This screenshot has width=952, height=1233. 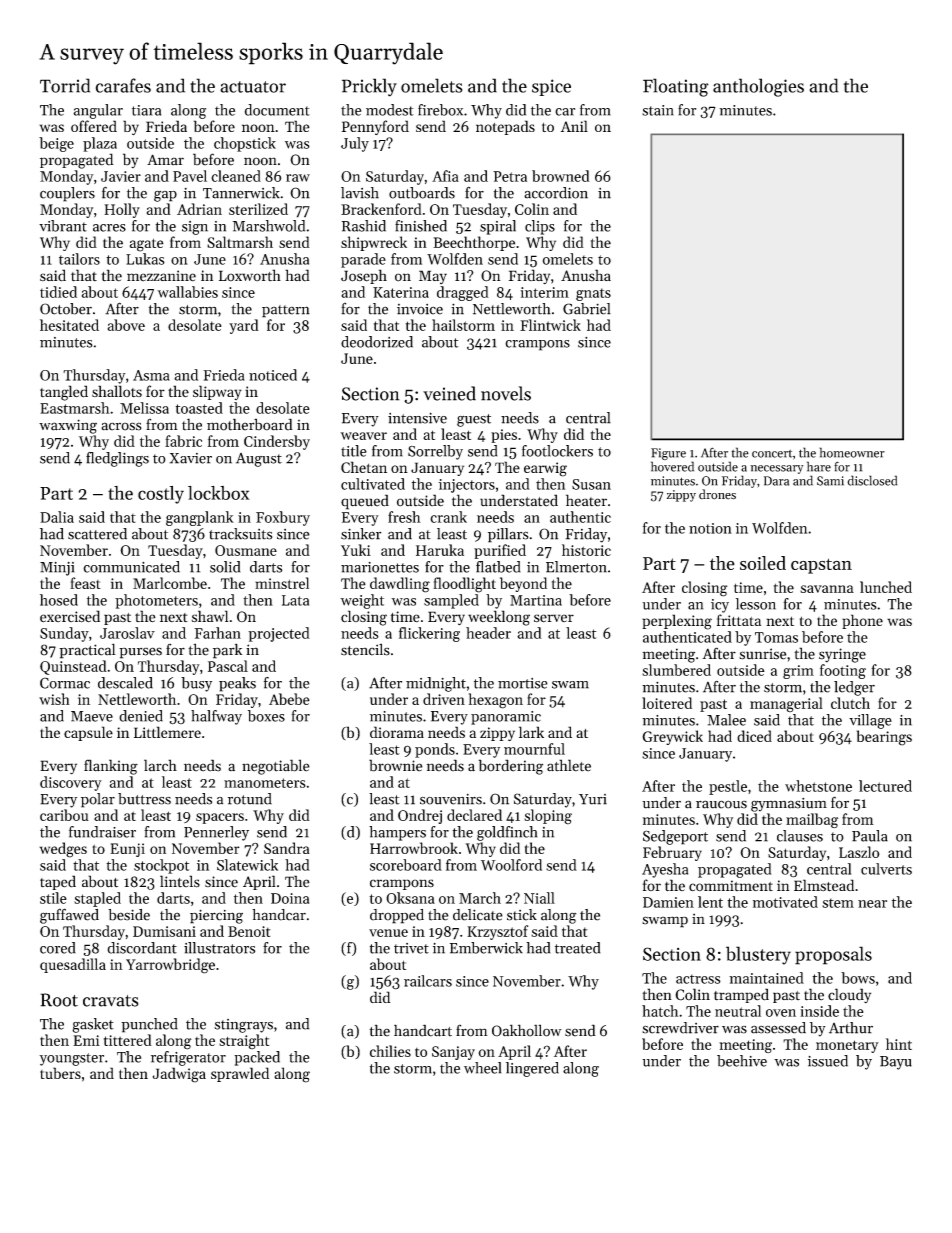 I want to click on anthologies, so click(x=758, y=87).
